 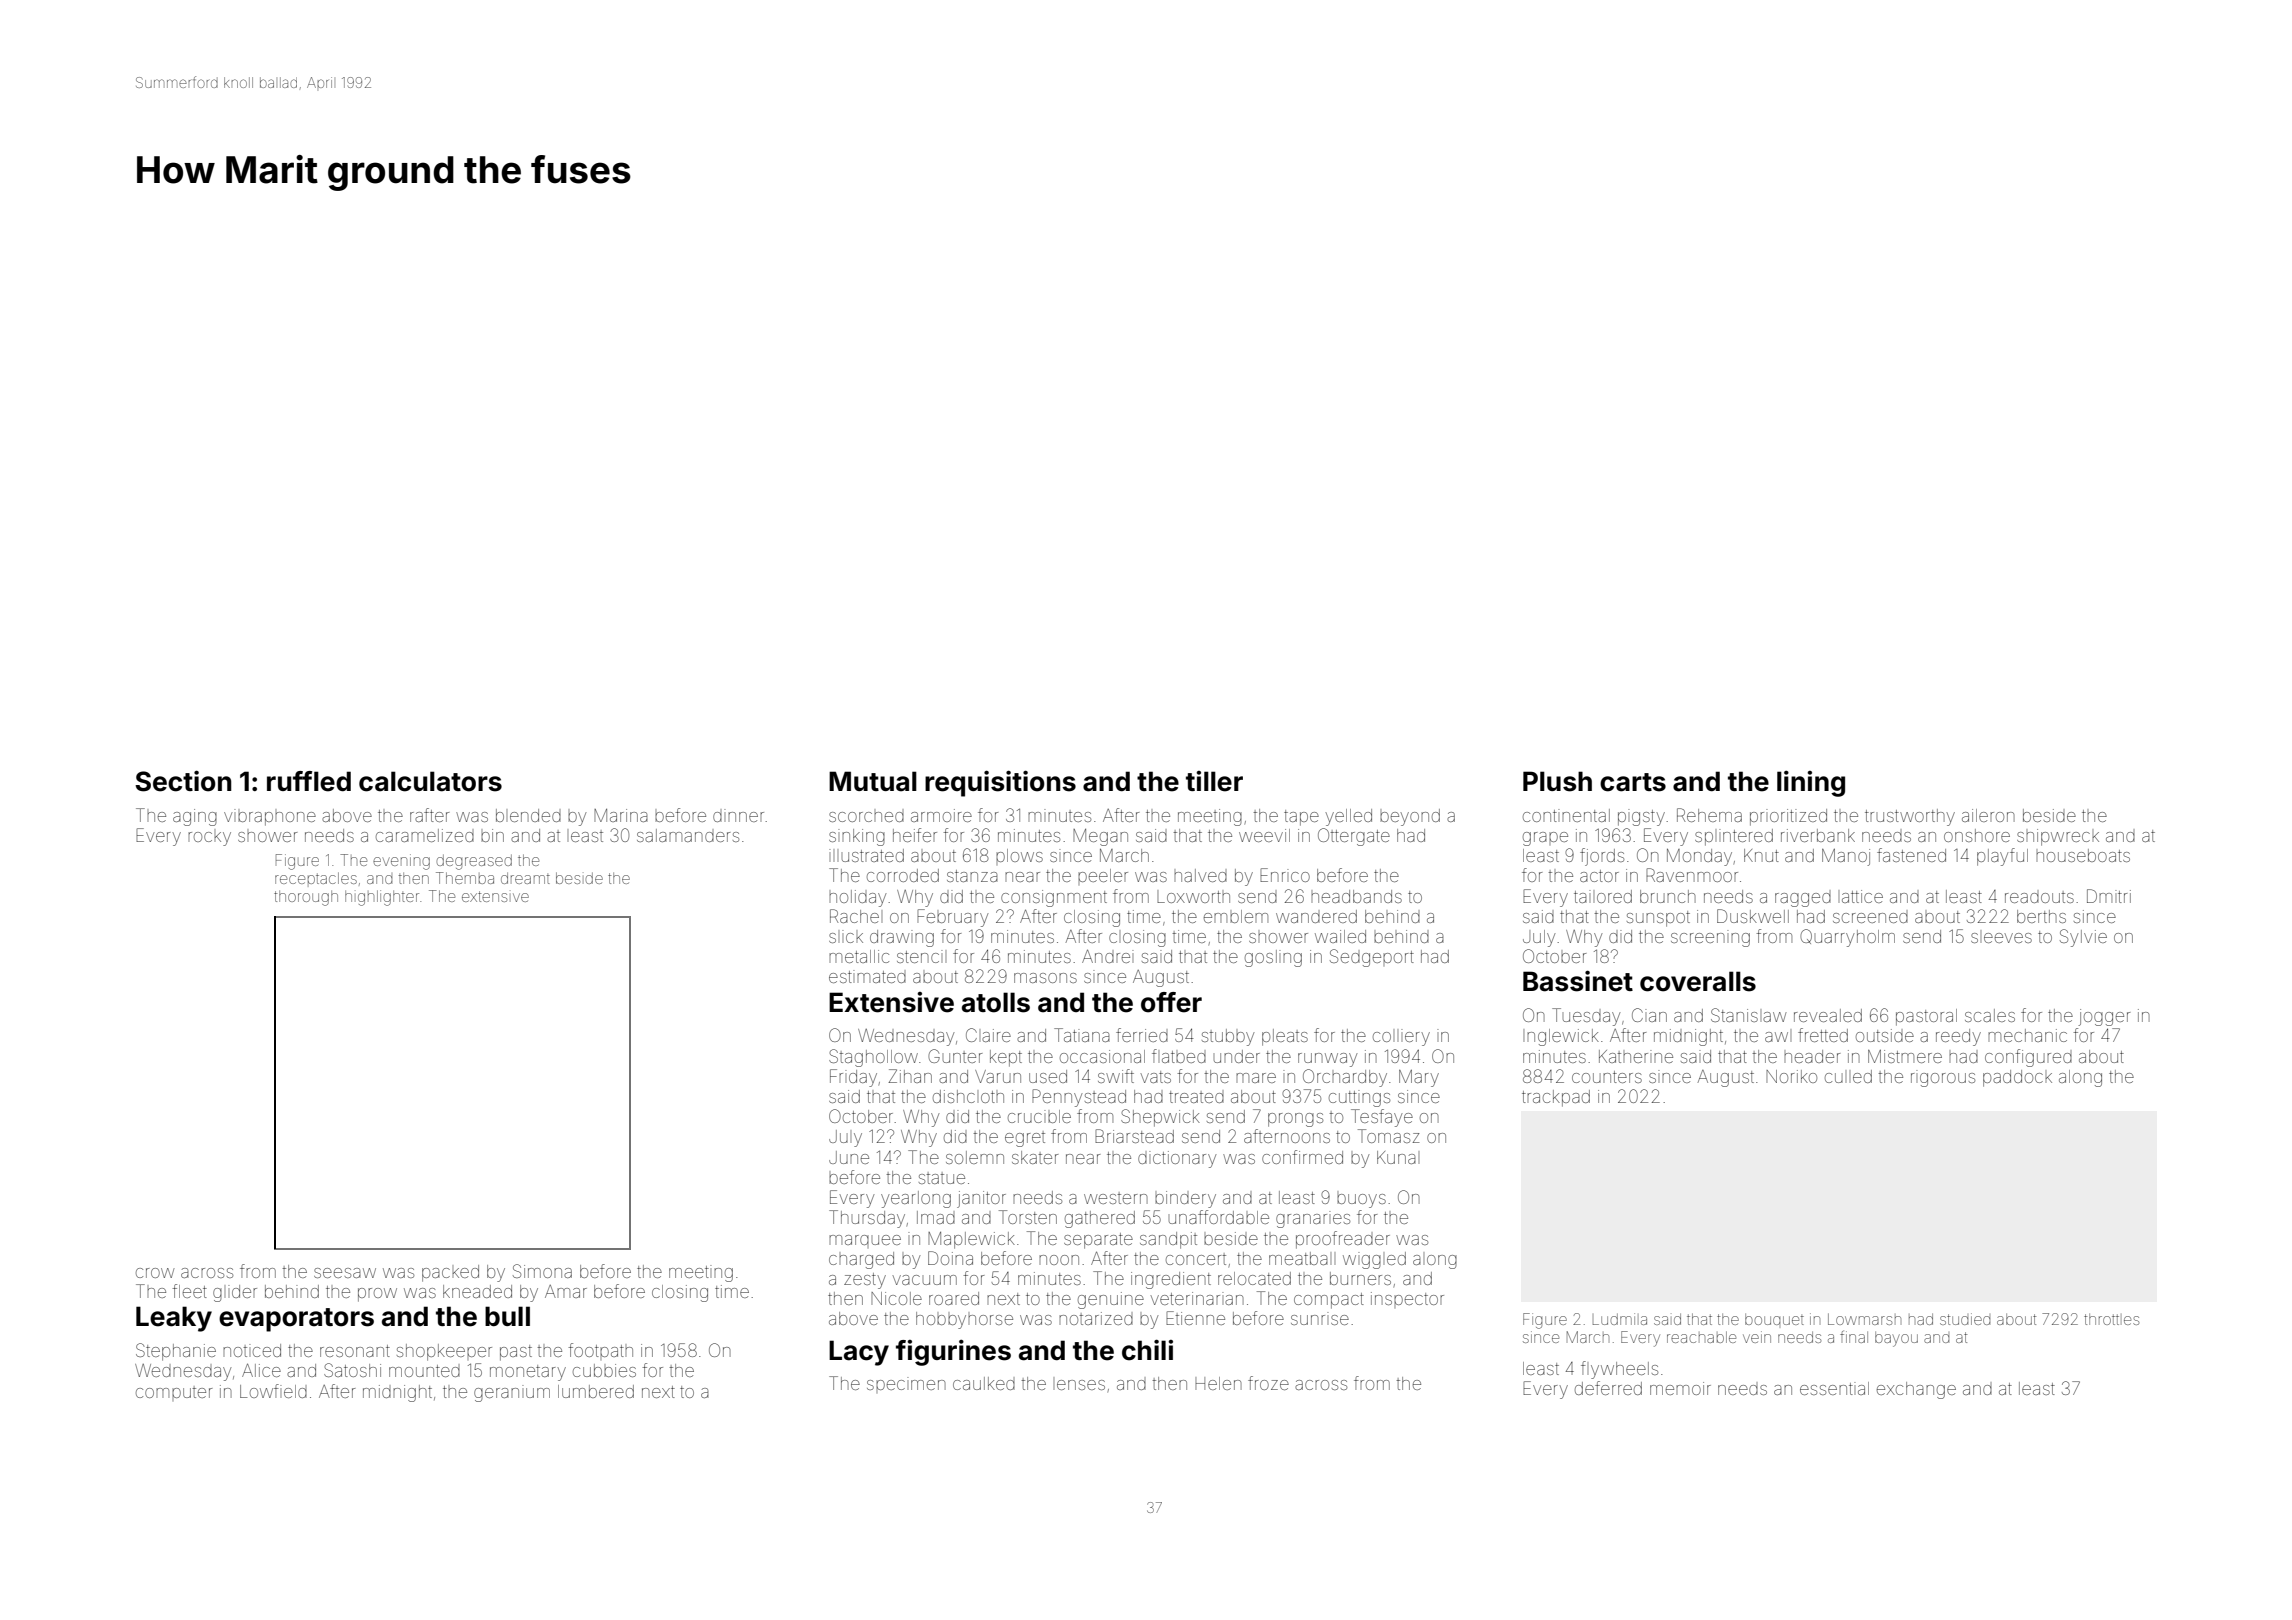 I want to click on Section, so click(x=183, y=781).
